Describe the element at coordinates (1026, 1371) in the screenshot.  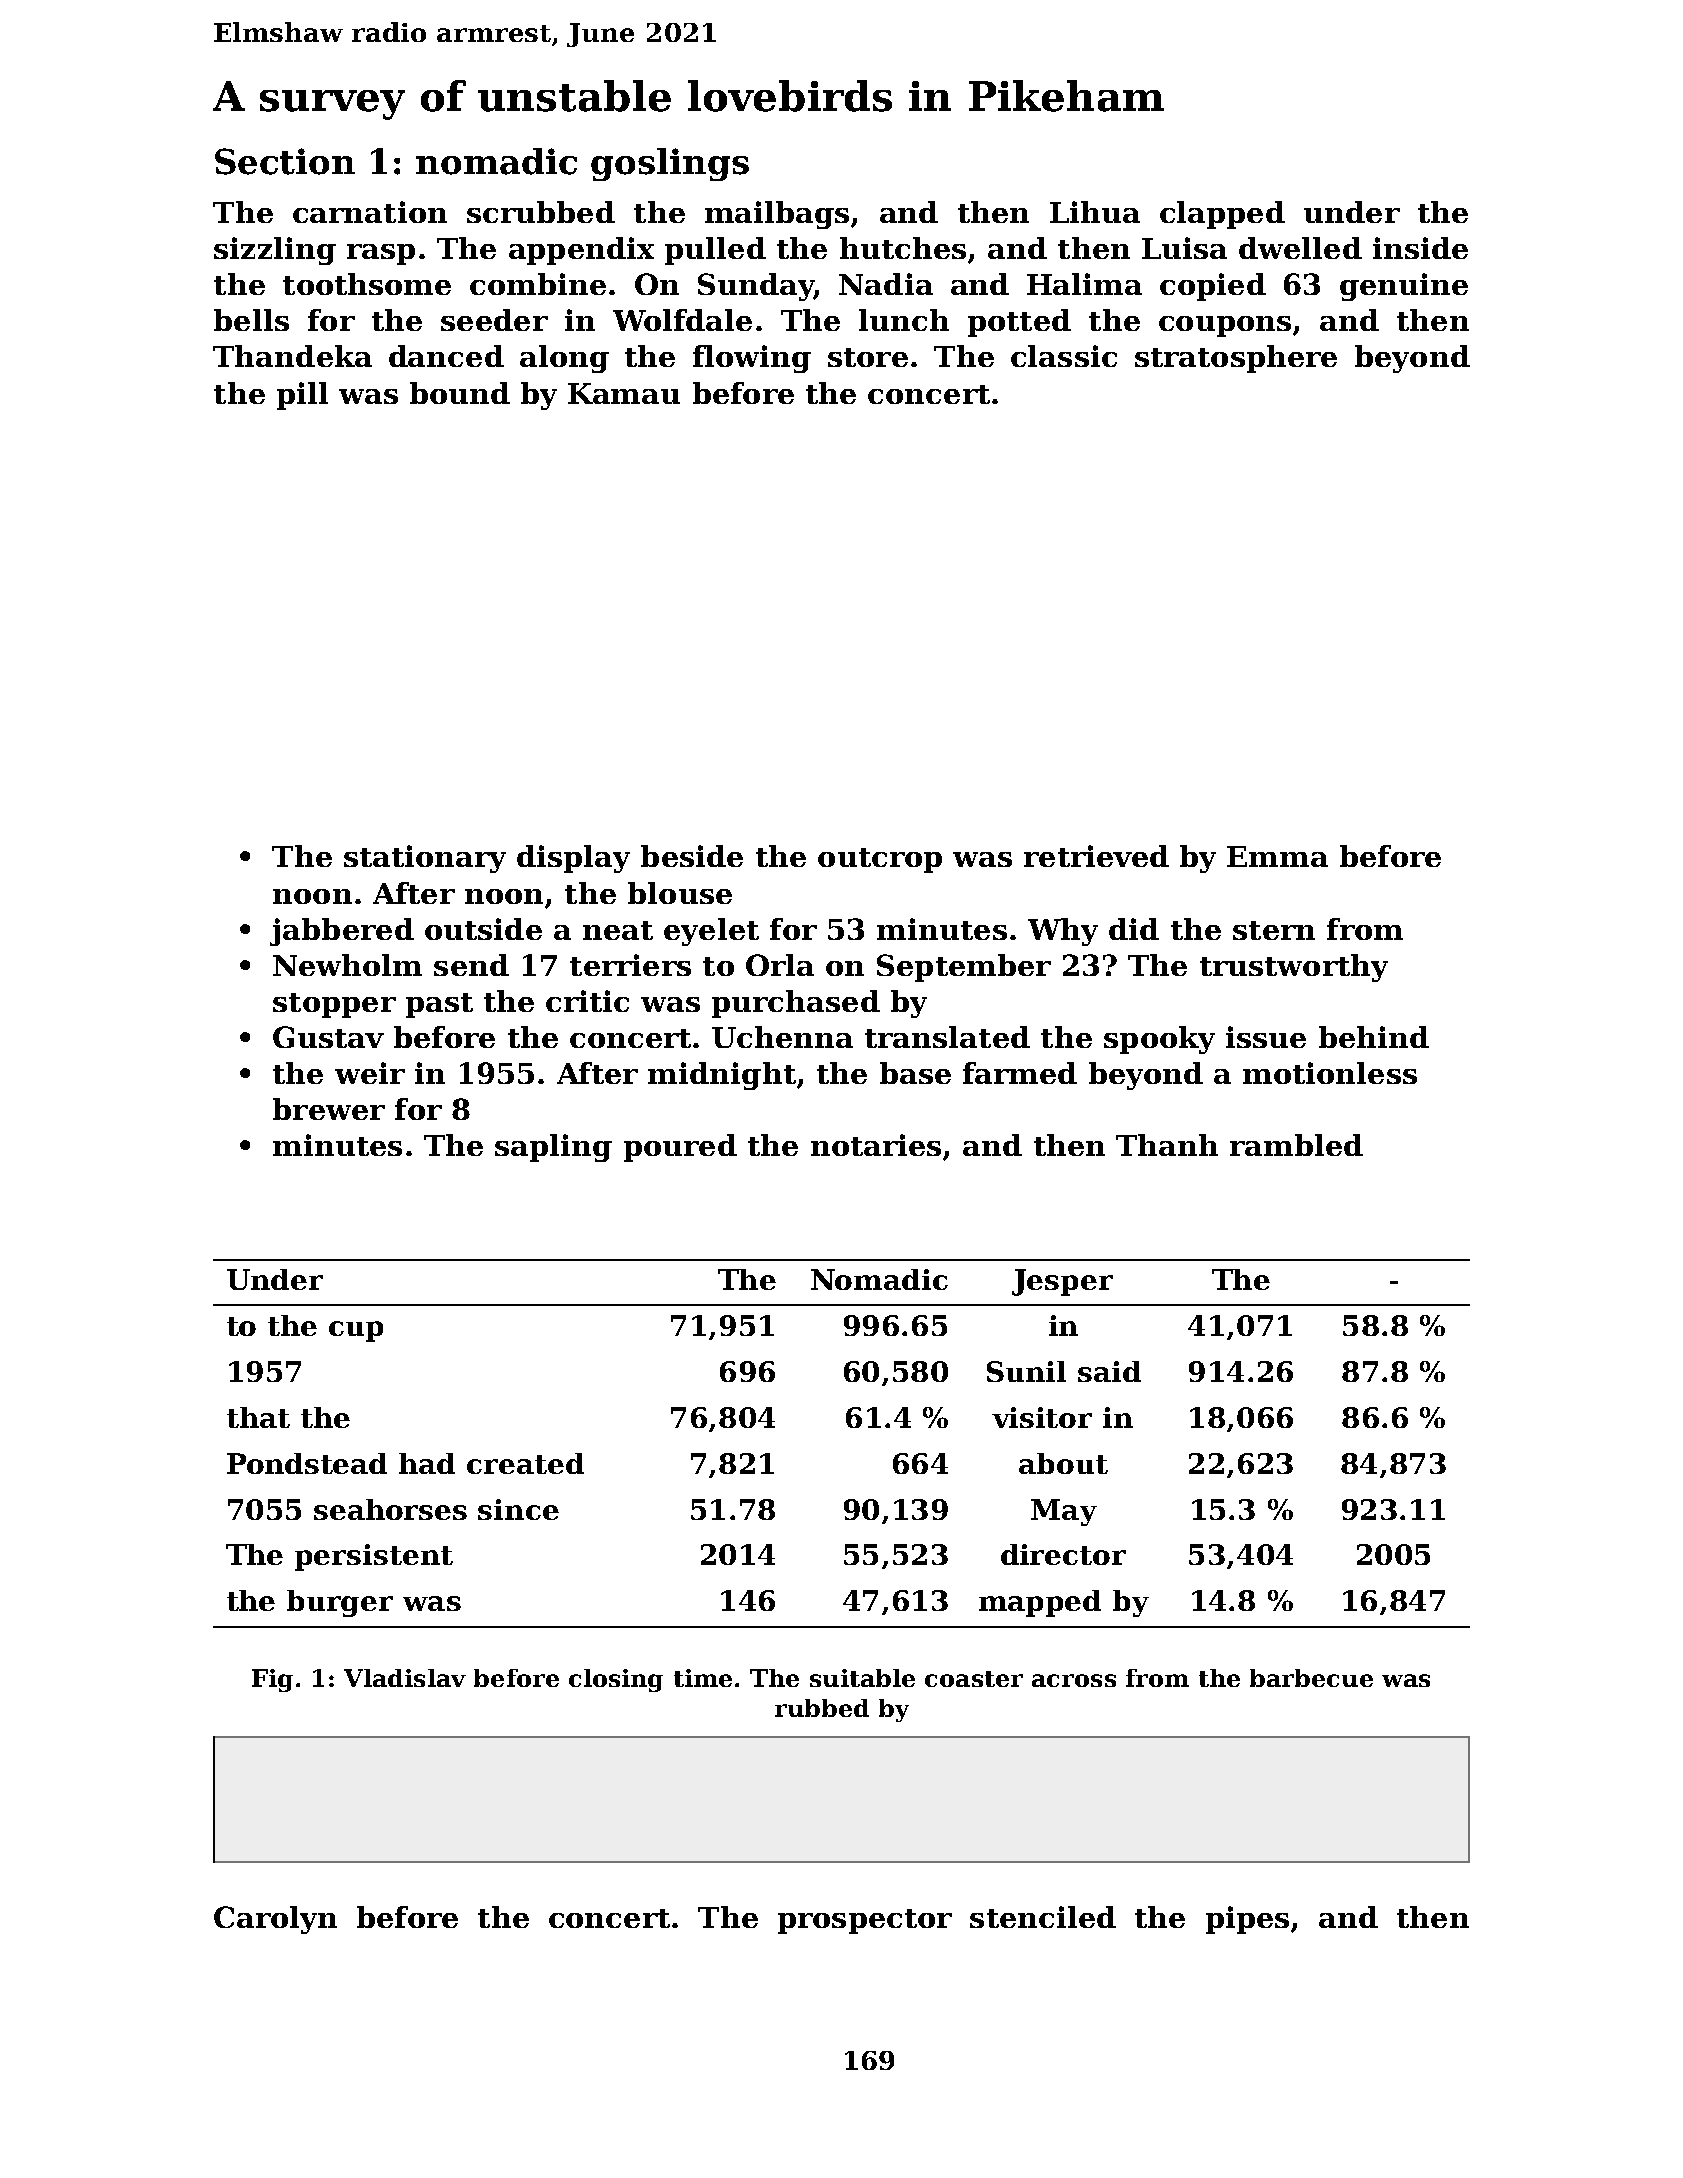
I see `Sunil` at that location.
